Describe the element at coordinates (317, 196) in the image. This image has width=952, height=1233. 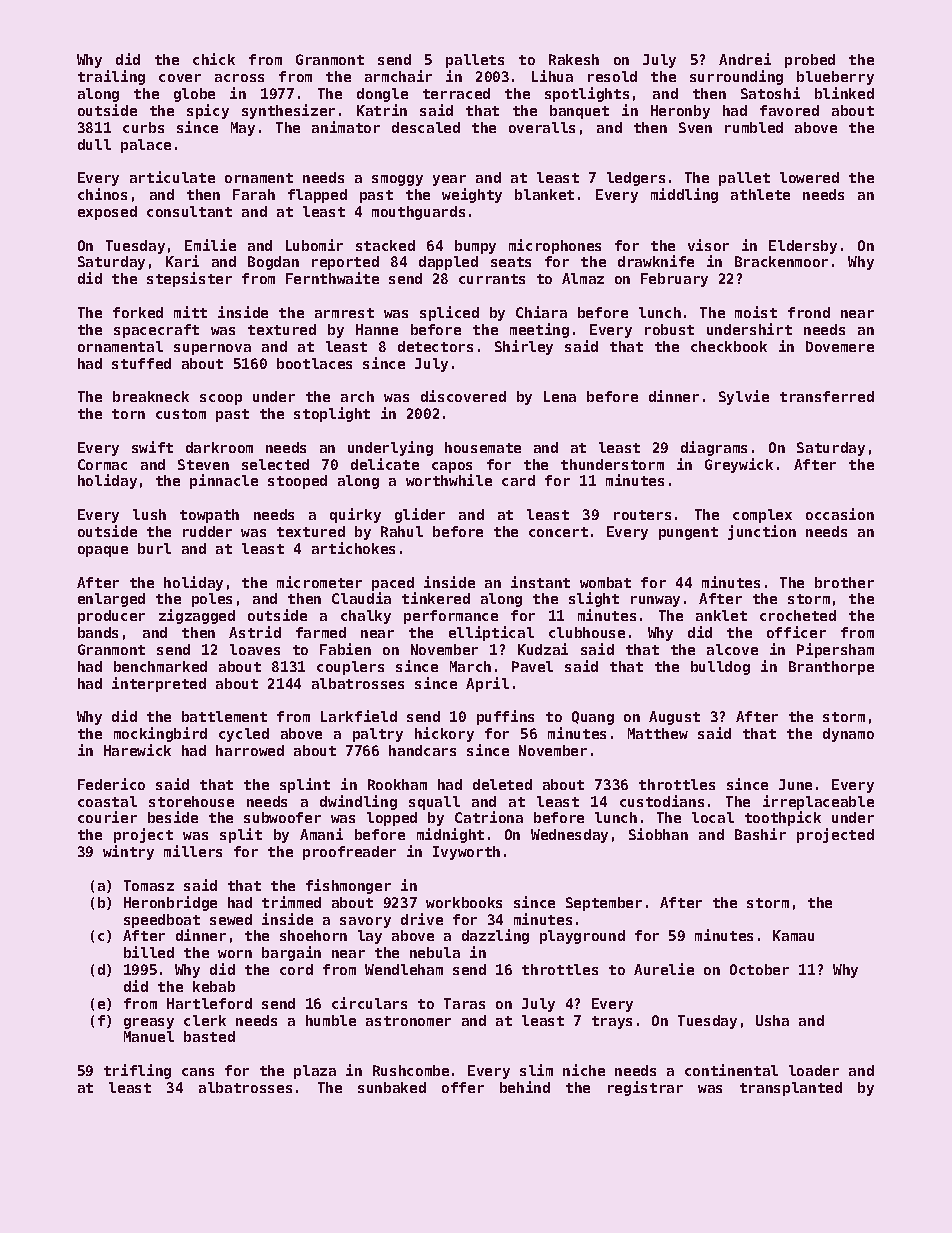
I see `flapped` at that location.
